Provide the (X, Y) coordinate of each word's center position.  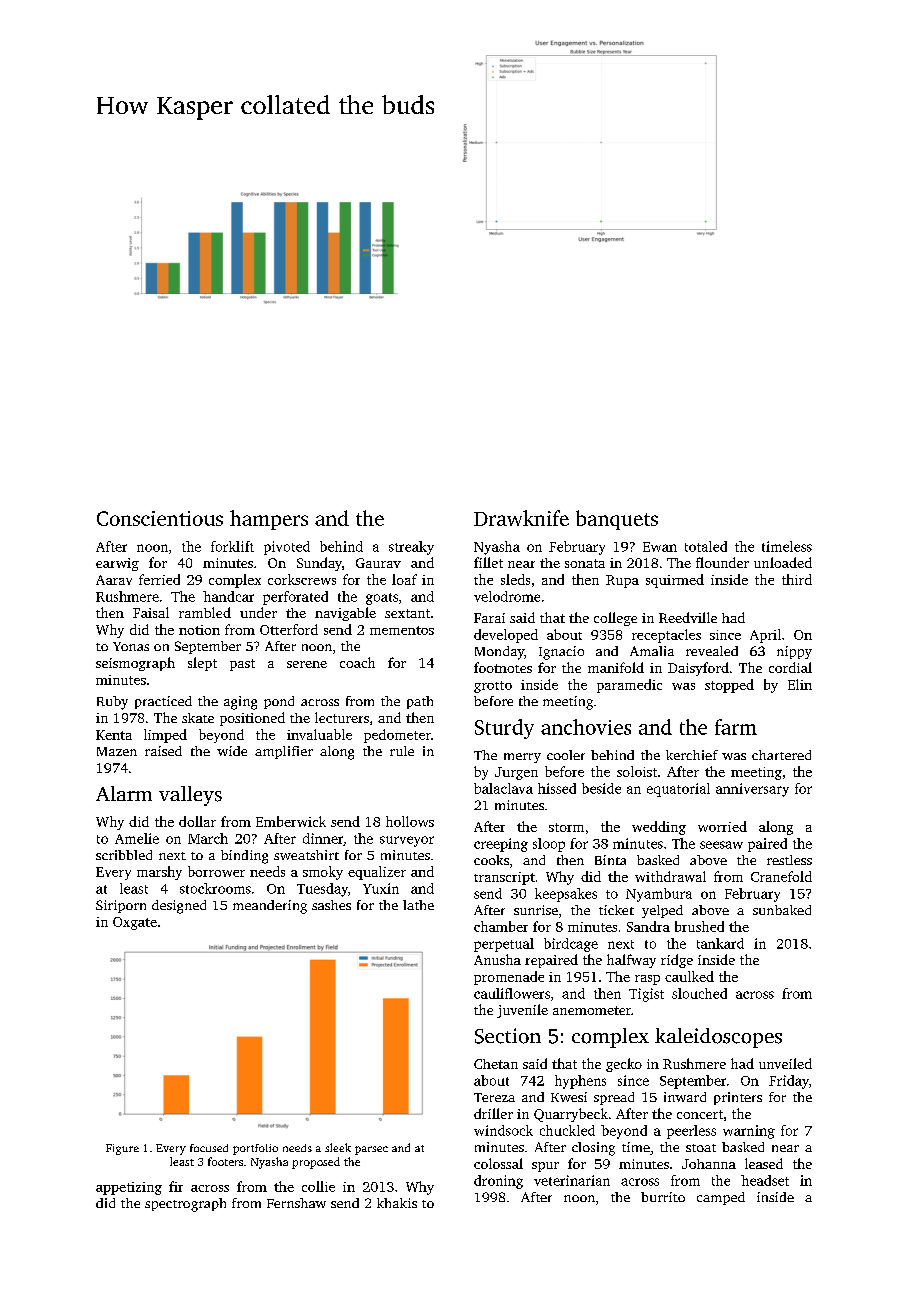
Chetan (496, 1064)
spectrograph (185, 1205)
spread (614, 1098)
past (242, 665)
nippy (794, 652)
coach (357, 662)
